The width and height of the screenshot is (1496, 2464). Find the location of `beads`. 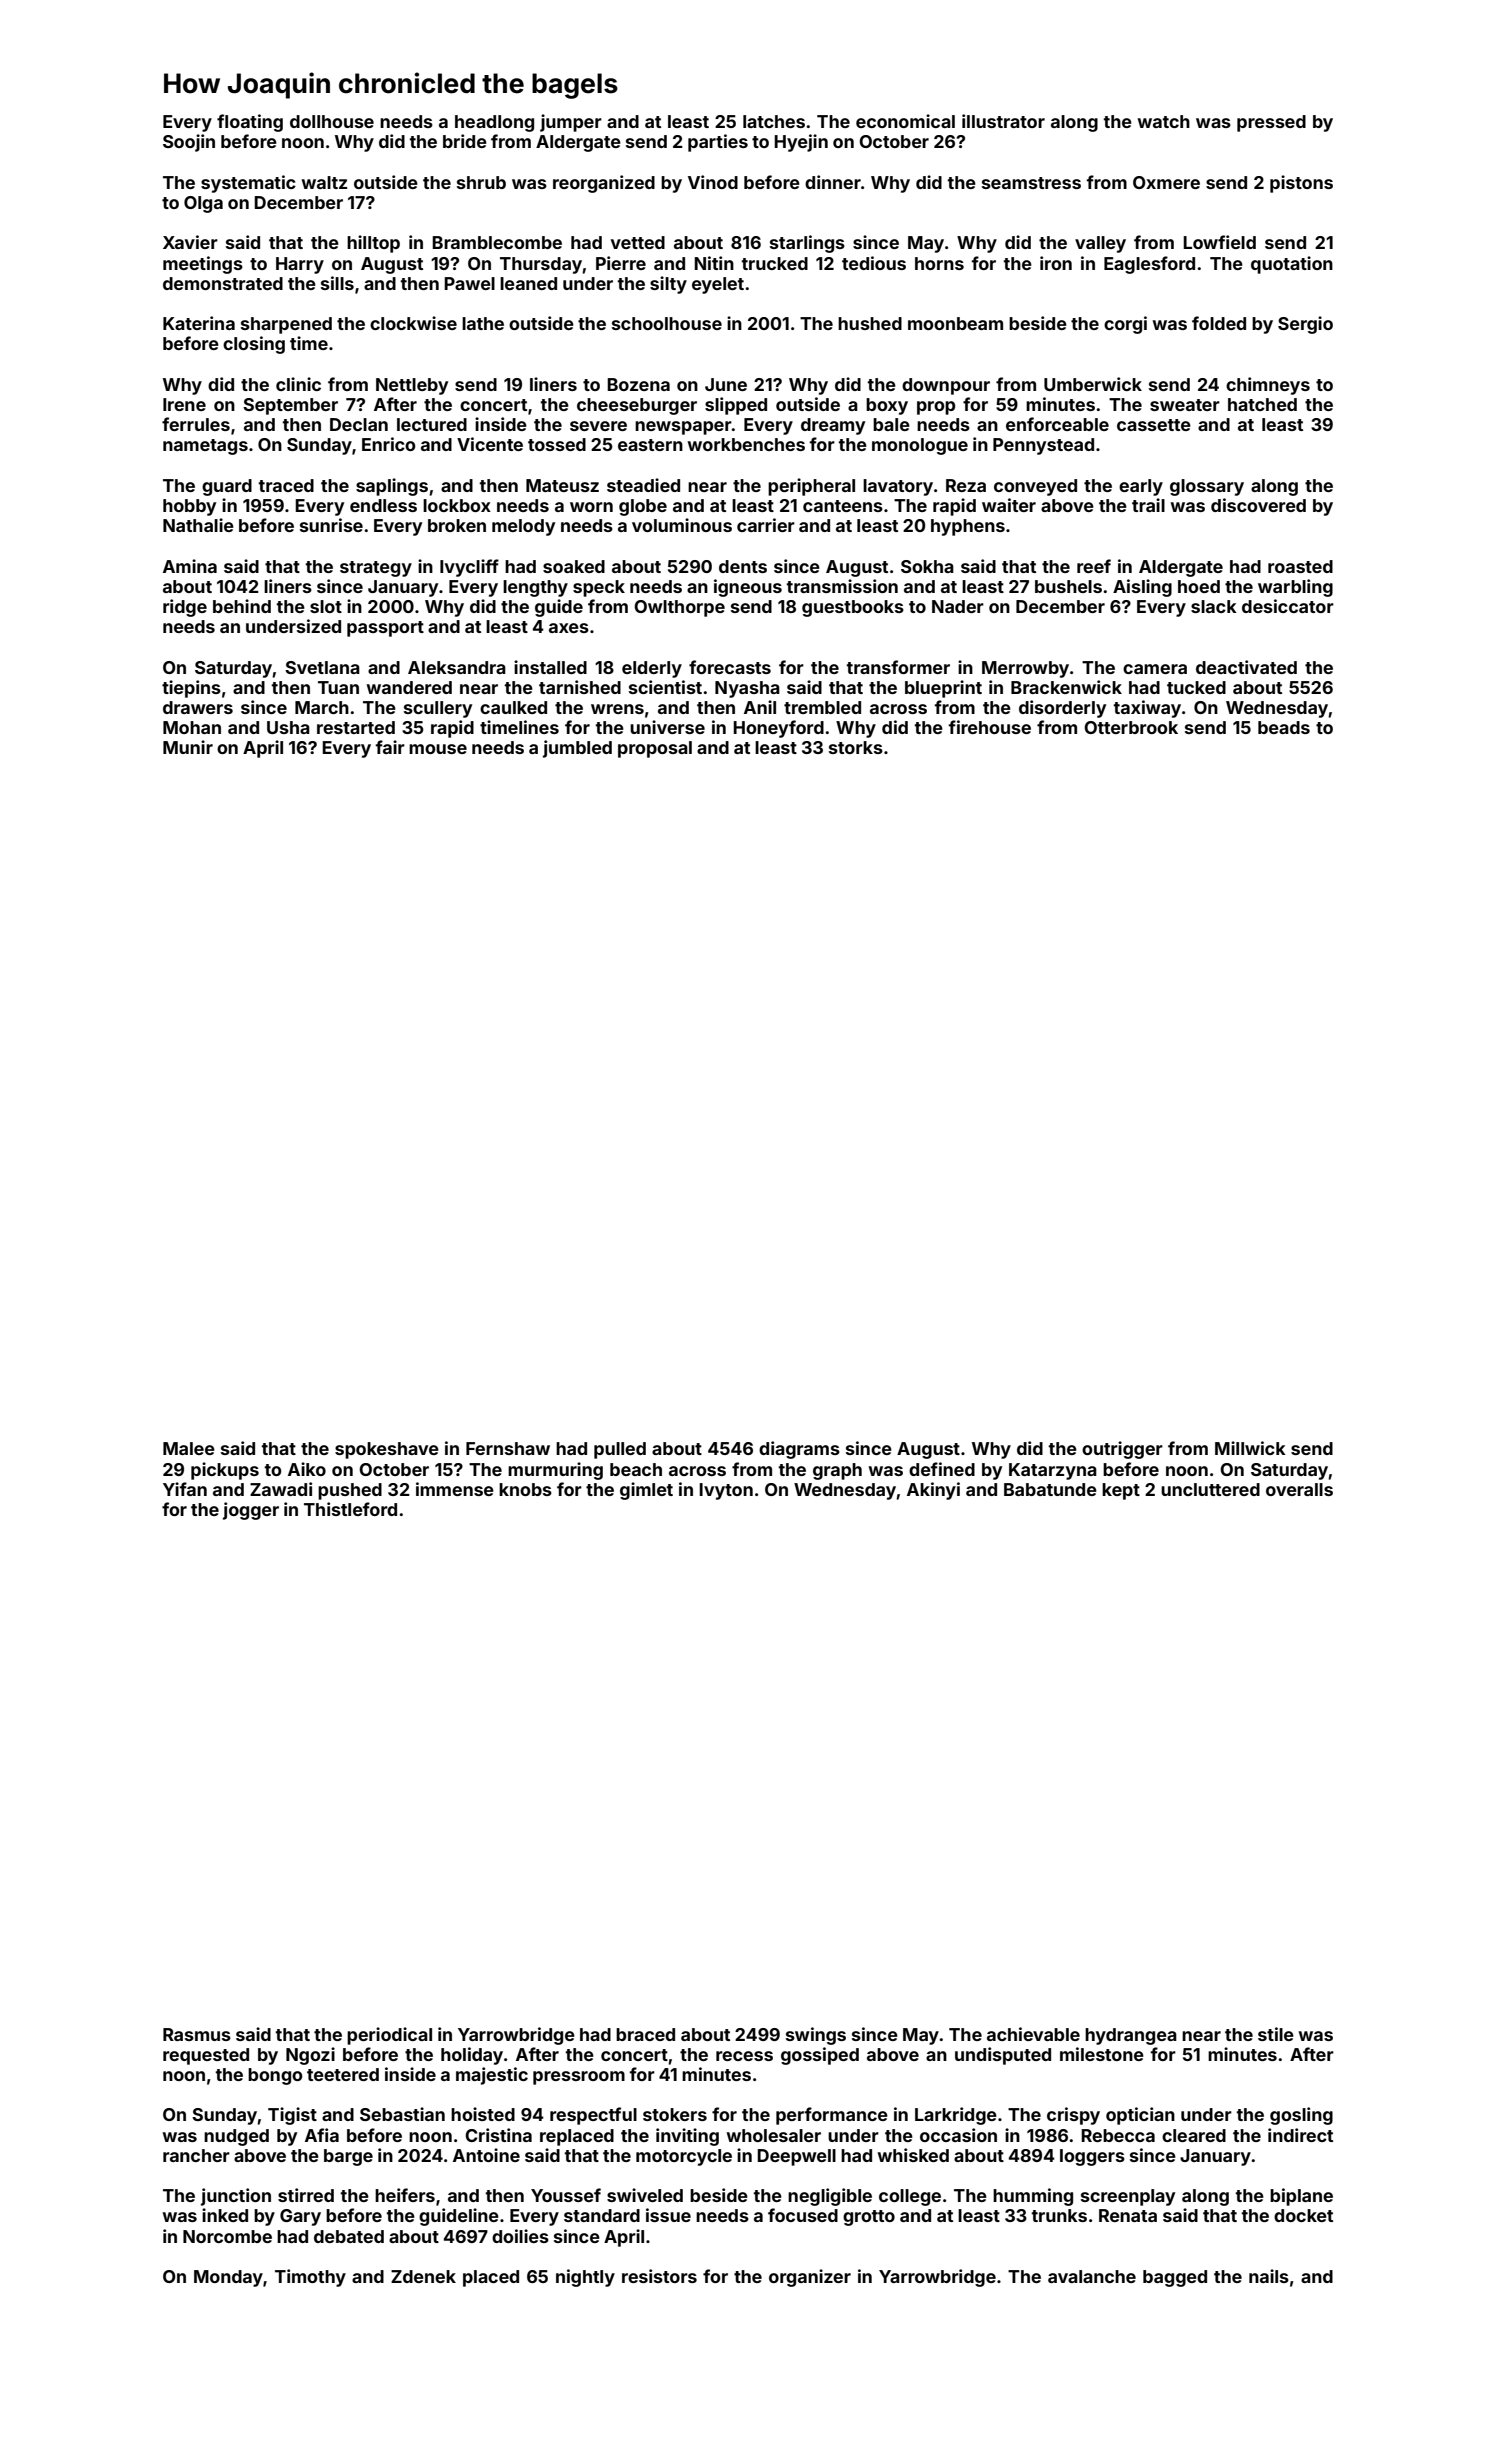

beads is located at coordinates (1284, 727).
